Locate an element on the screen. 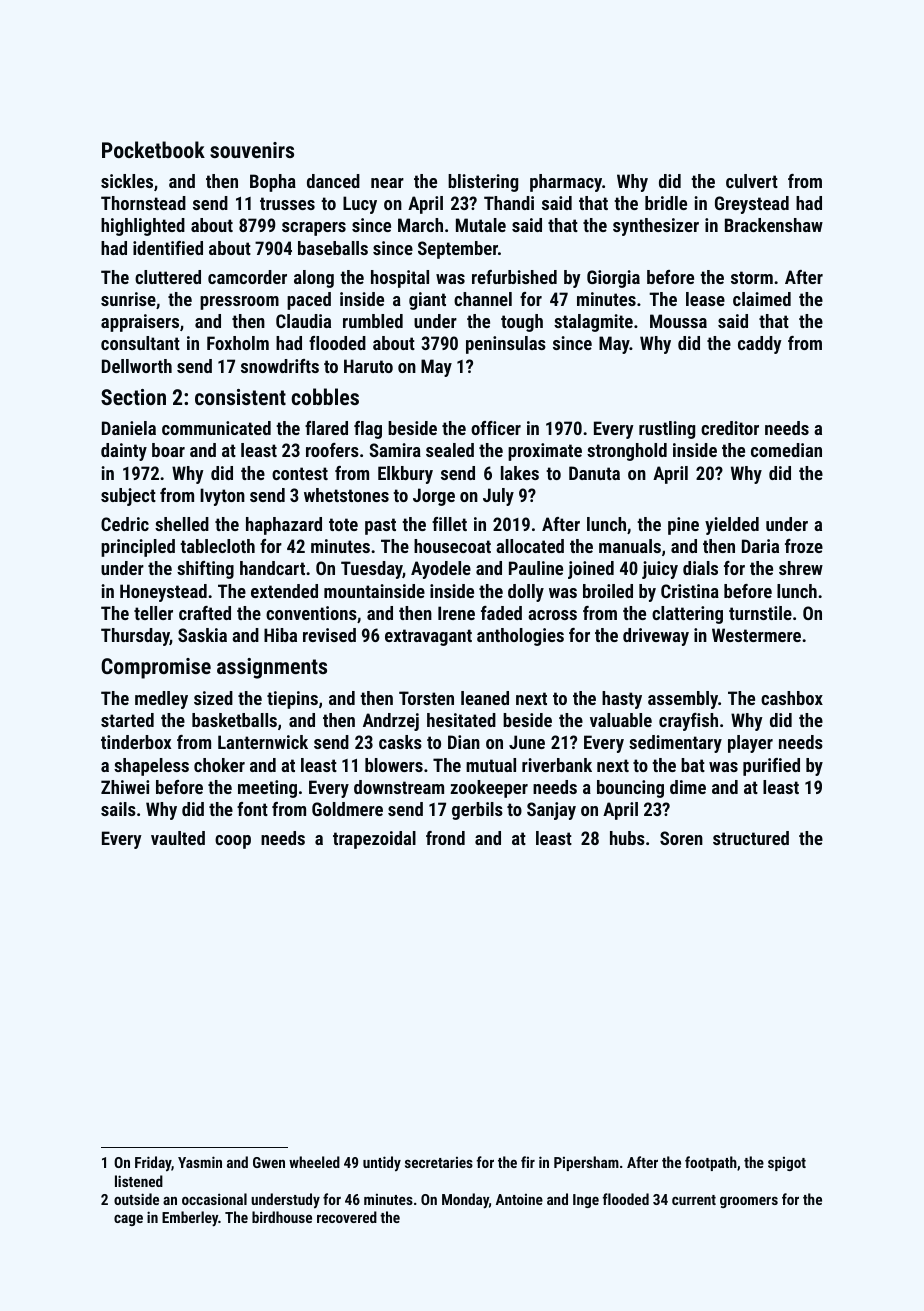  shrew is located at coordinates (801, 568).
